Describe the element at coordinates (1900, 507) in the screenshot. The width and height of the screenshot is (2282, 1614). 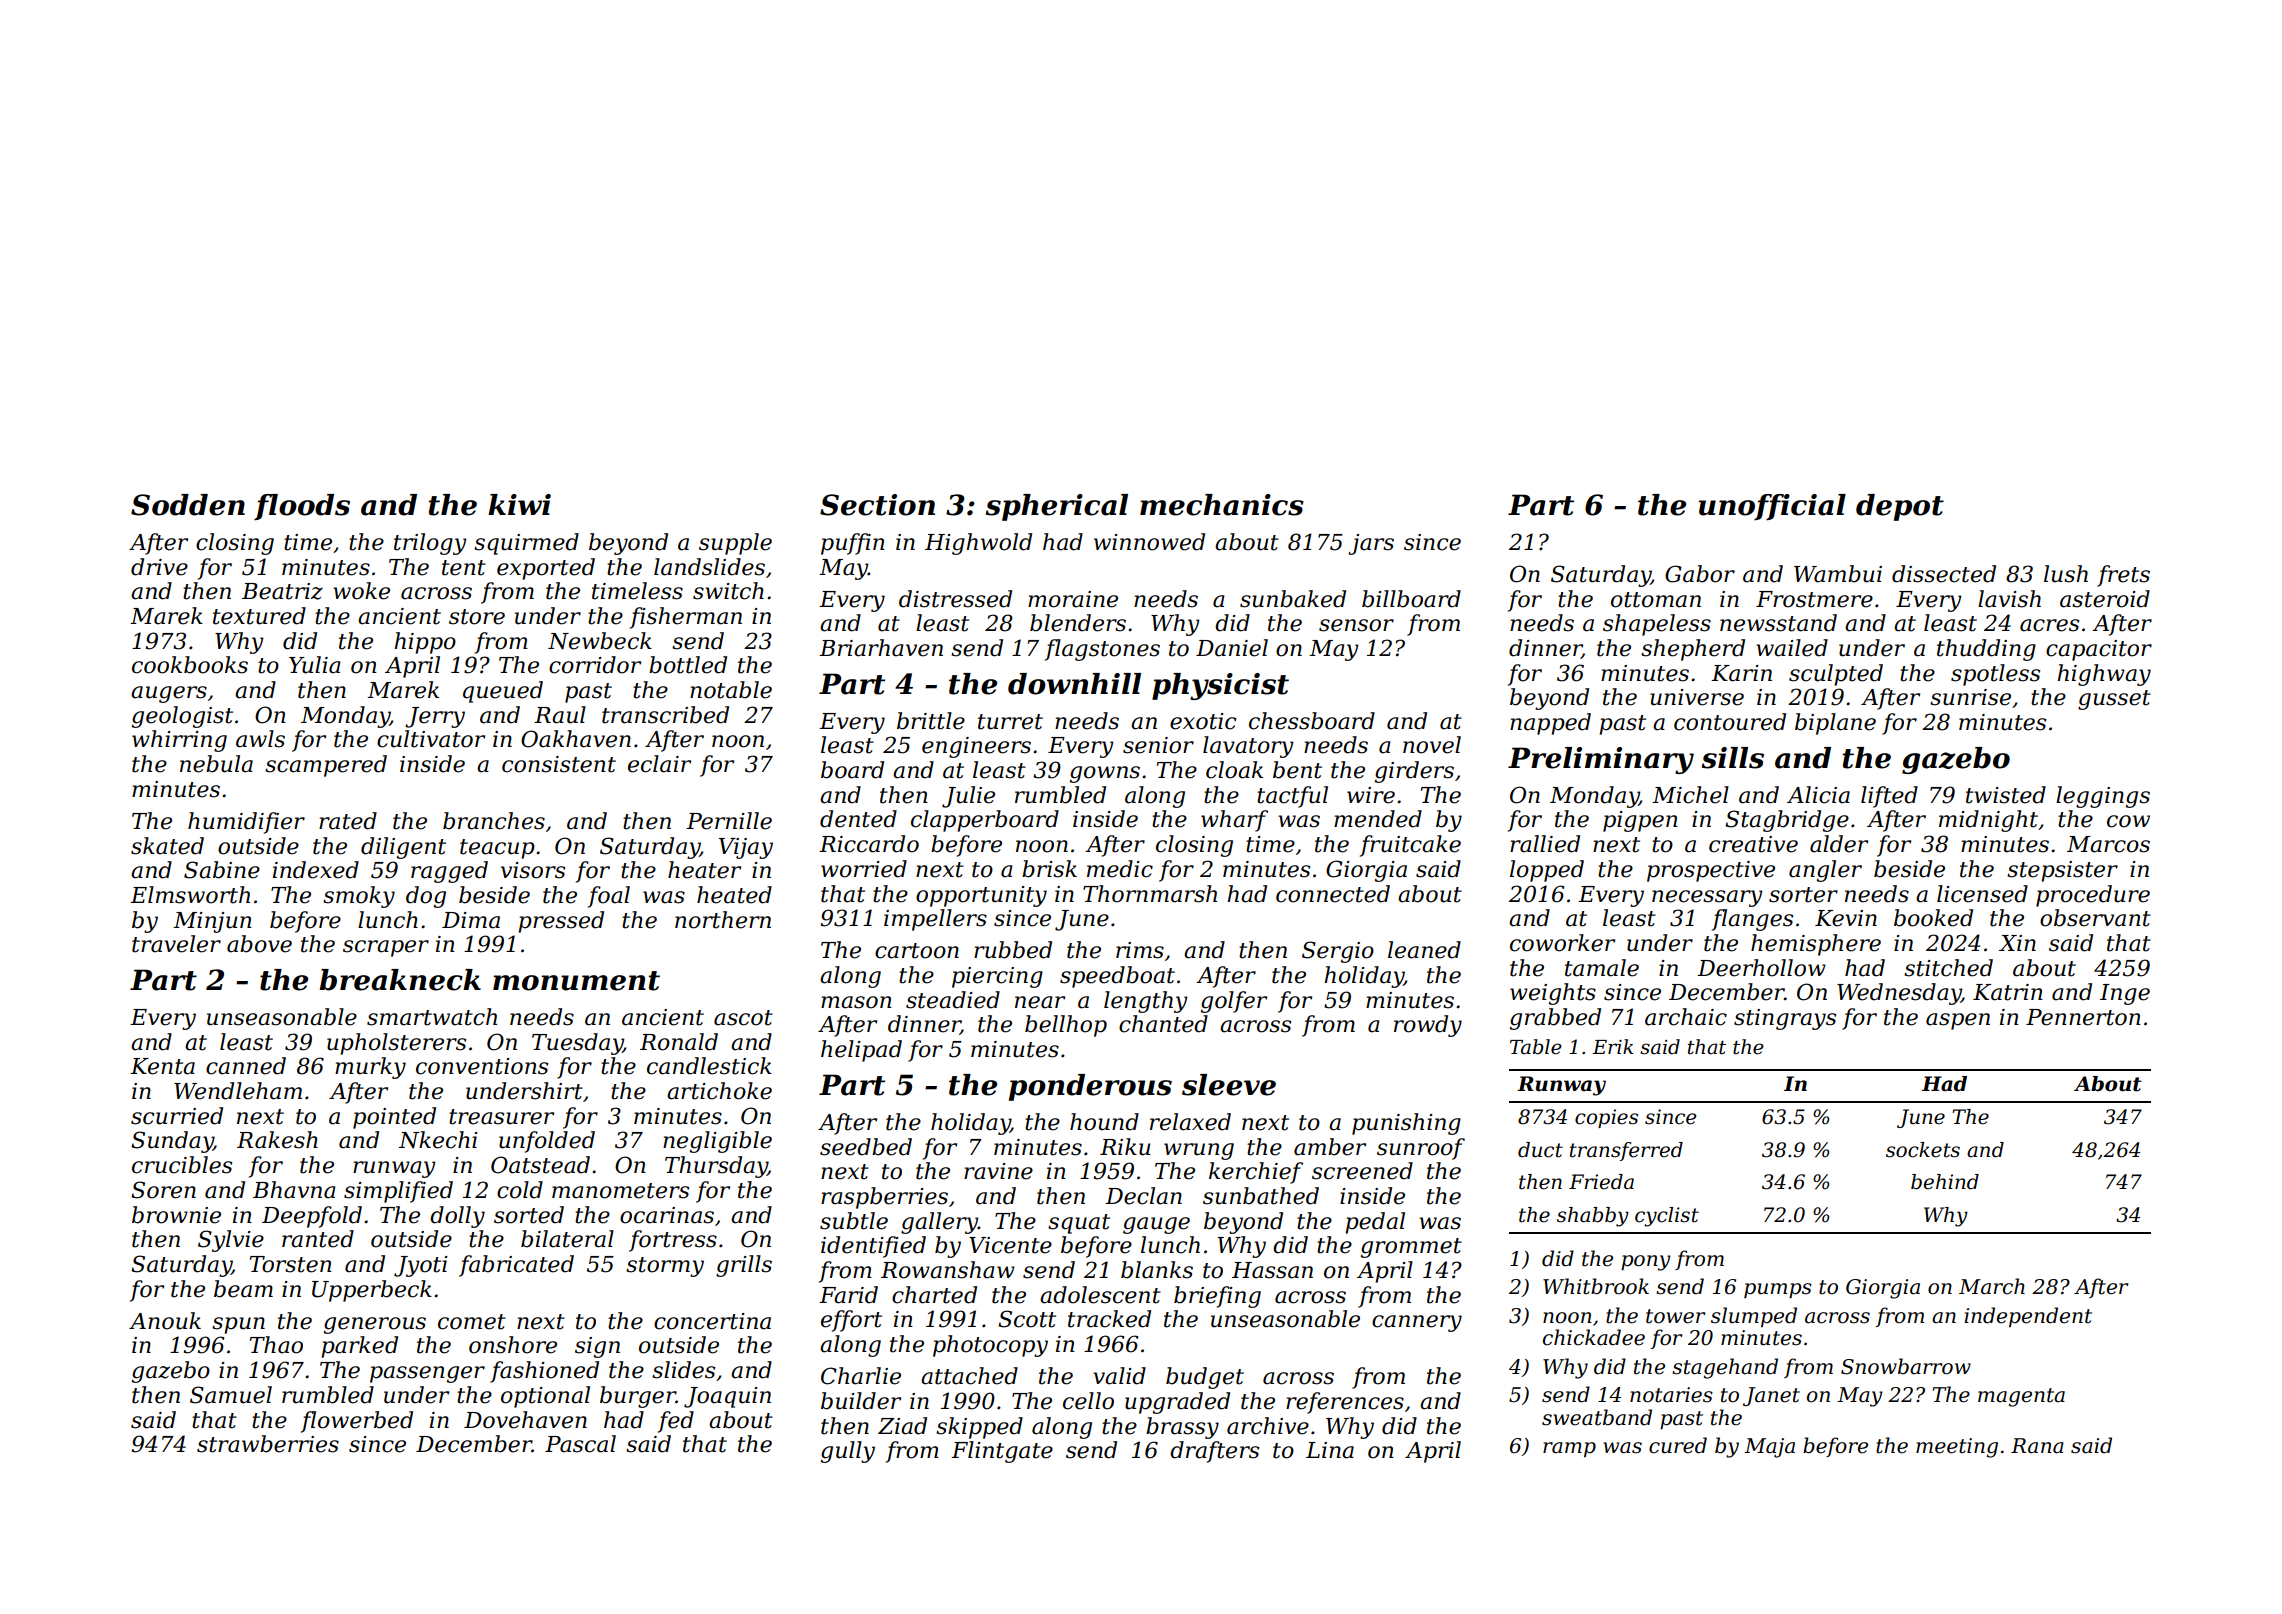
I see `depot` at that location.
